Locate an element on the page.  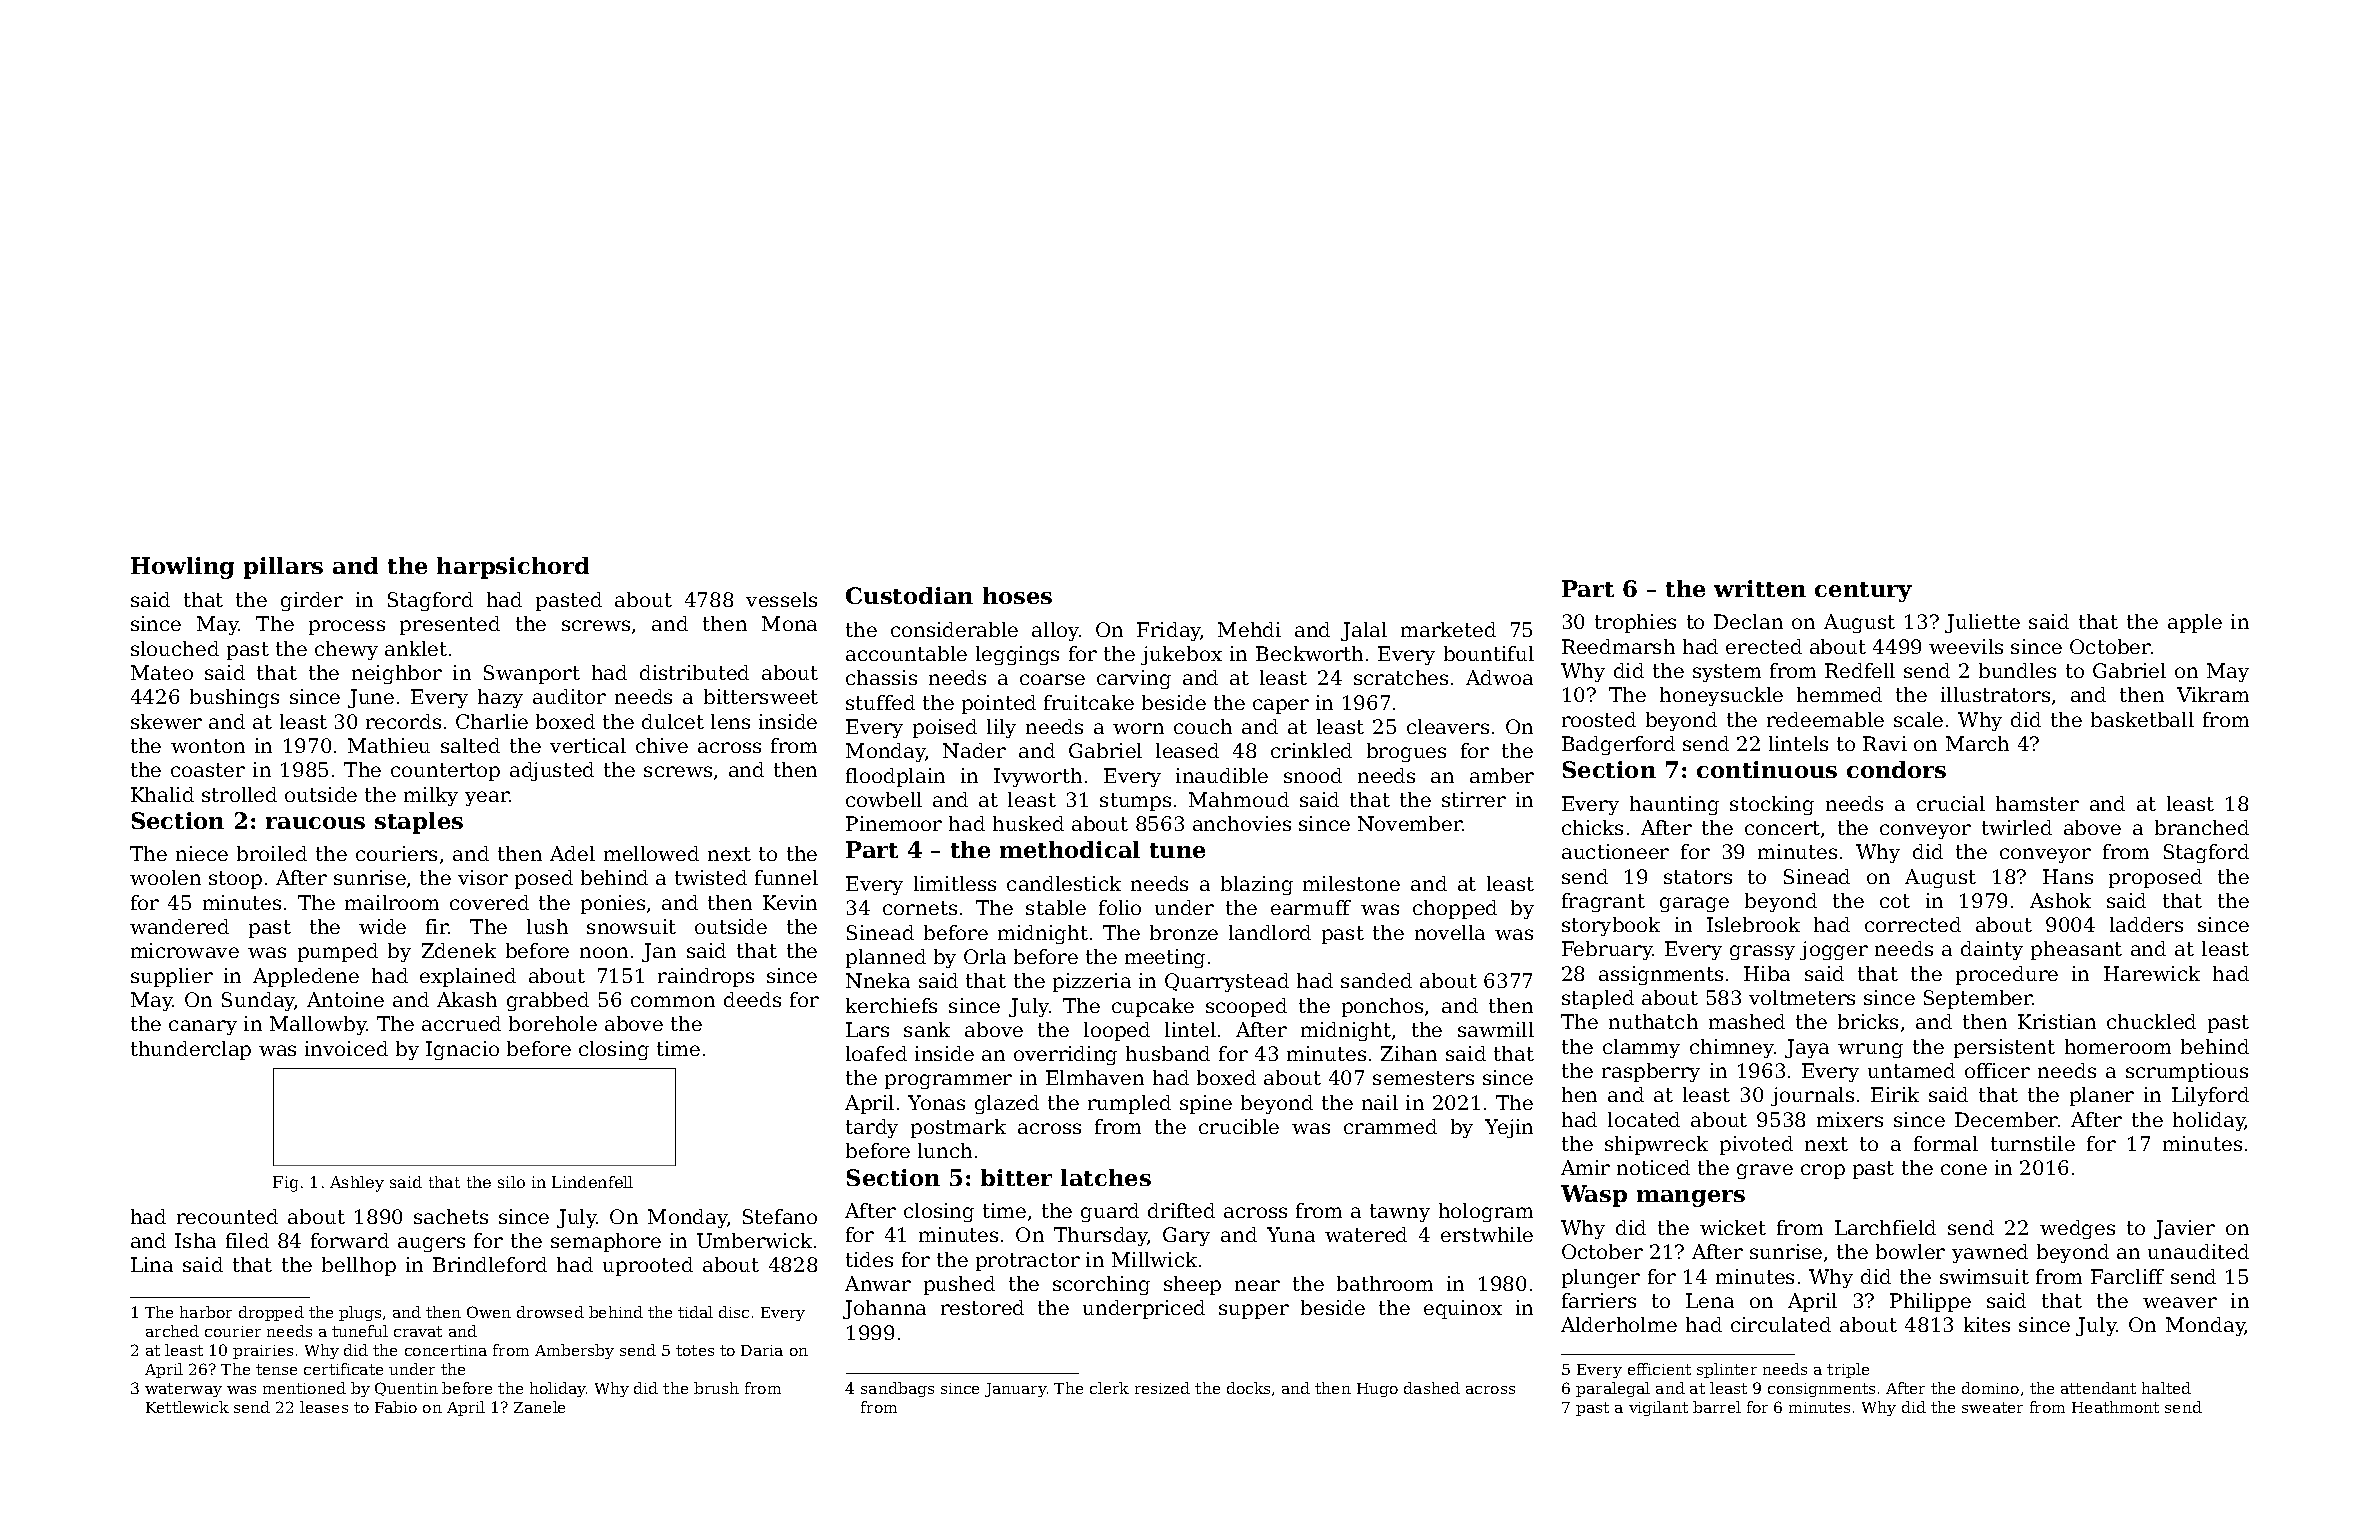
harpsichord is located at coordinates (513, 568).
